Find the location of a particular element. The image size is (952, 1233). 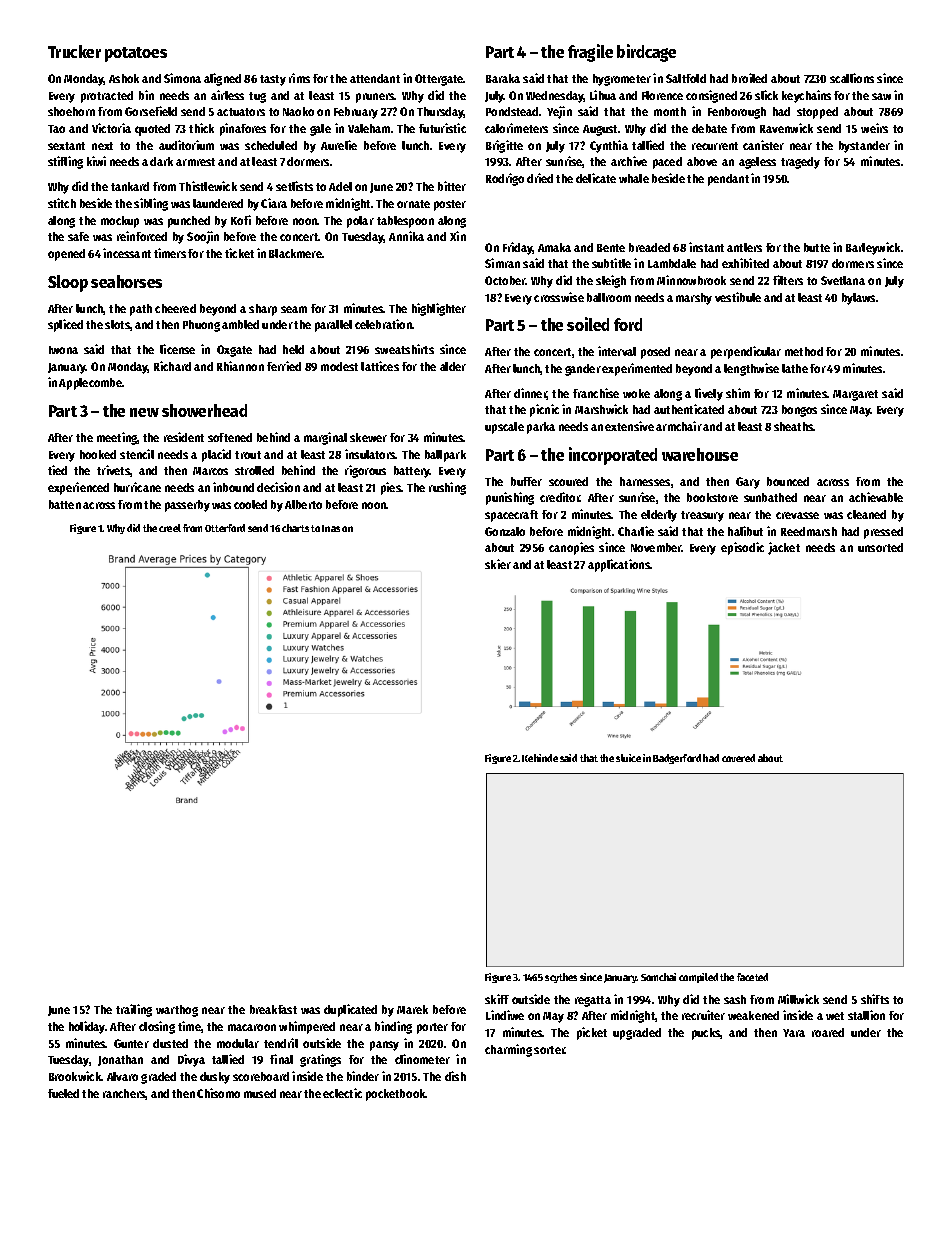

Ottergate is located at coordinates (439, 80).
